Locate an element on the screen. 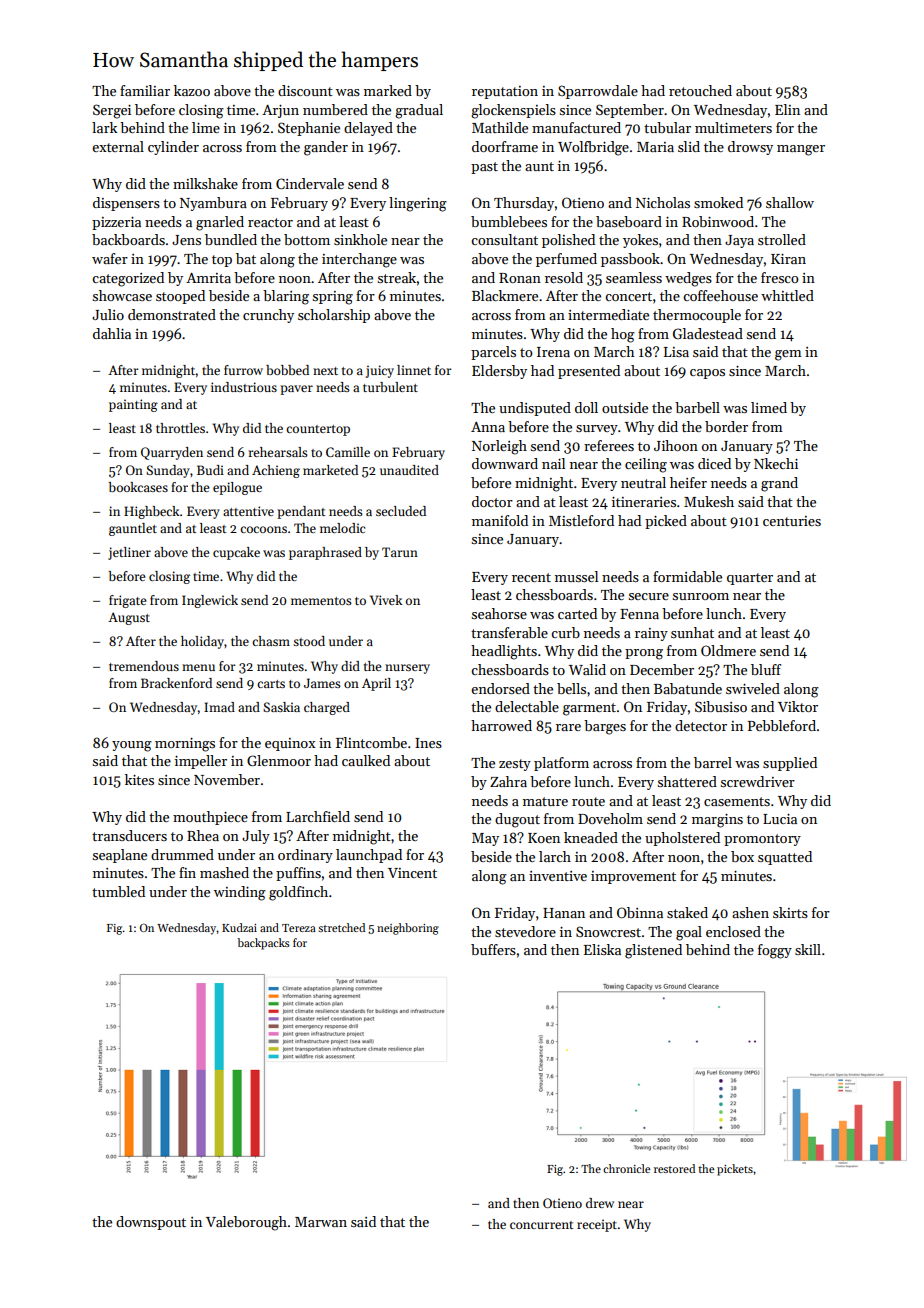 Image resolution: width=924 pixels, height=1308 pixels. cylinder is located at coordinates (173, 148).
